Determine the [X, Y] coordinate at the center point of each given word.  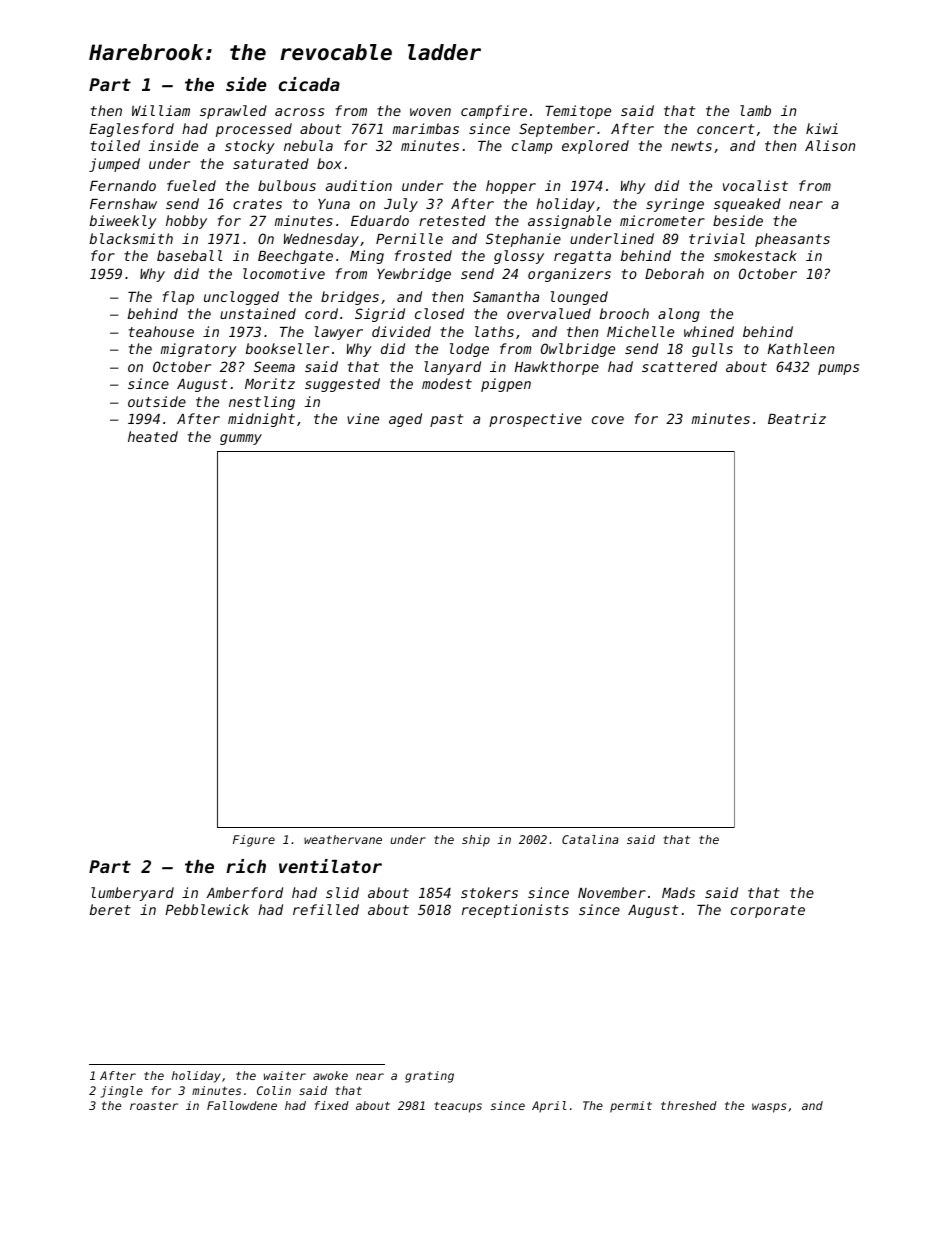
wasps [769, 1108]
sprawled [233, 112]
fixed [332, 1105]
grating [429, 1077]
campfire [494, 112]
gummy [241, 439]
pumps [838, 369]
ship [476, 841]
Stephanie [523, 240]
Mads [678, 892]
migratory [199, 350]
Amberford [245, 892]
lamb [755, 110]
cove [608, 420]
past [446, 420]
